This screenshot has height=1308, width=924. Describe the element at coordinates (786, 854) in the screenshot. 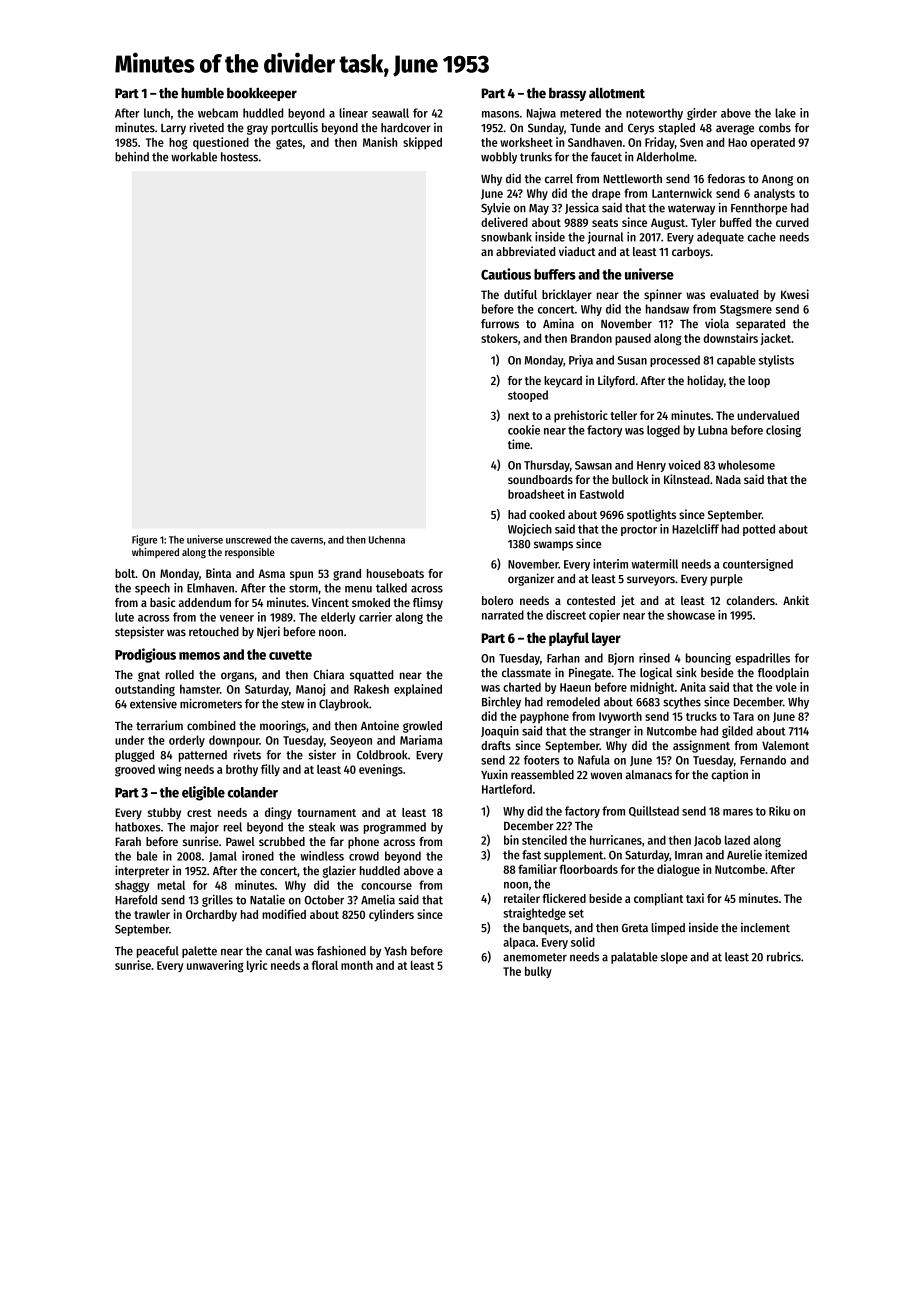

I see `itemized` at that location.
